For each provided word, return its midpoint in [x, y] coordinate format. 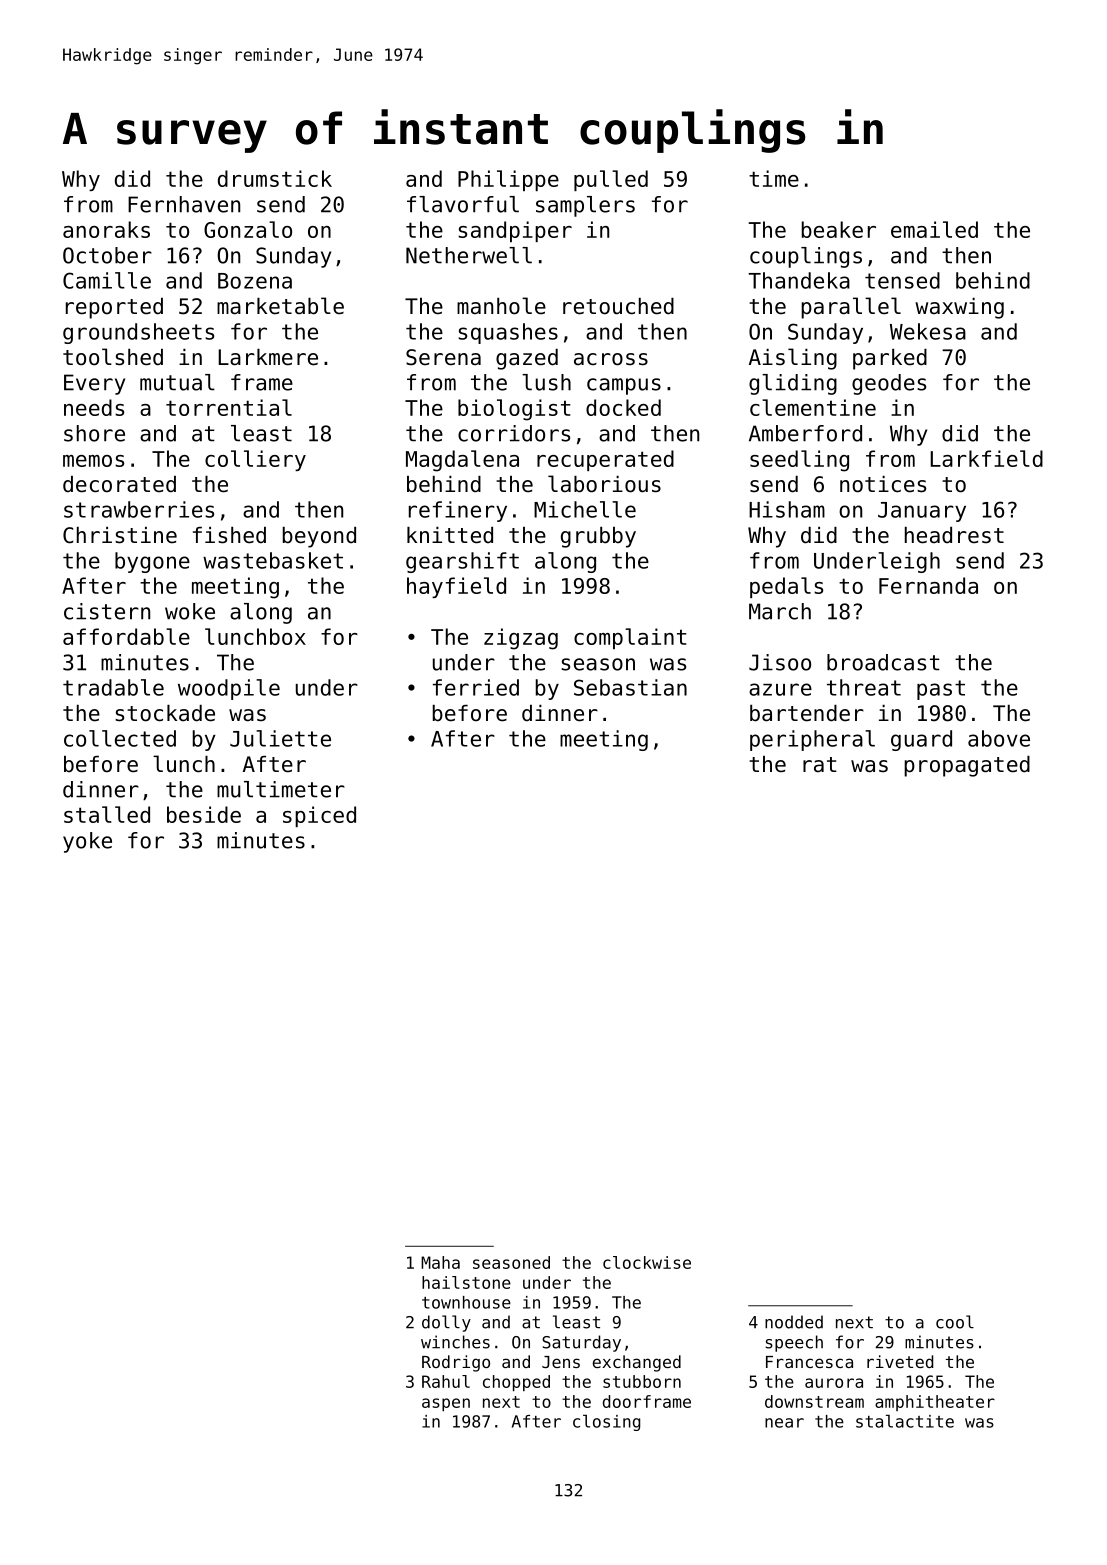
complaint [630, 638]
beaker [839, 229]
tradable [113, 687]
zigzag [521, 639]
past [941, 690]
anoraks [106, 229]
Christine [120, 535]
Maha [440, 1262]
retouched [618, 306]
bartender [807, 713]
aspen [446, 1404]
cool [955, 1322]
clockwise [647, 1262]
